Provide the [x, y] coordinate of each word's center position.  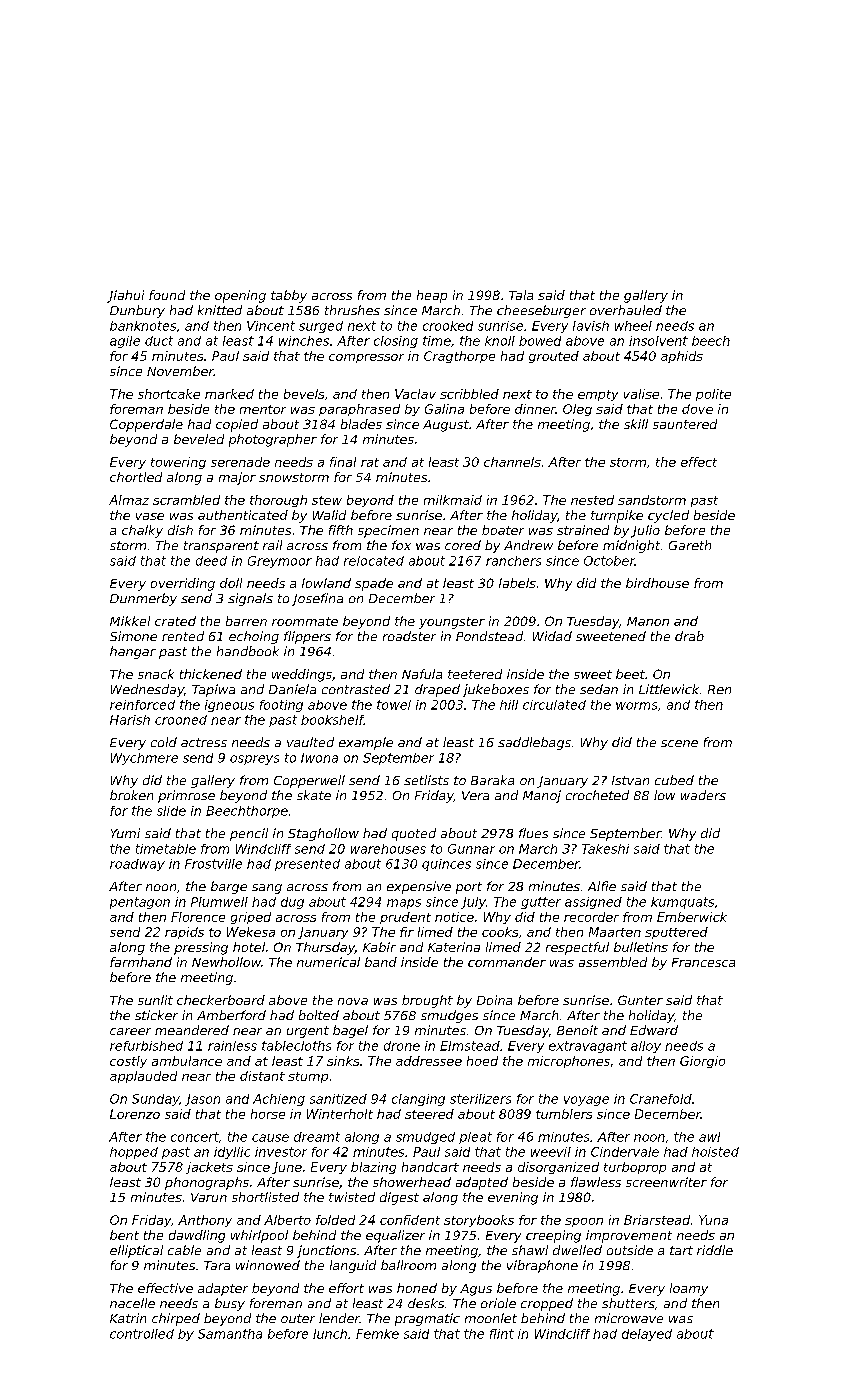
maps [404, 904]
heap [432, 296]
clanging [418, 1100]
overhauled [626, 310]
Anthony [205, 1221]
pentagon [140, 903]
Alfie [602, 886]
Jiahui [125, 296]
